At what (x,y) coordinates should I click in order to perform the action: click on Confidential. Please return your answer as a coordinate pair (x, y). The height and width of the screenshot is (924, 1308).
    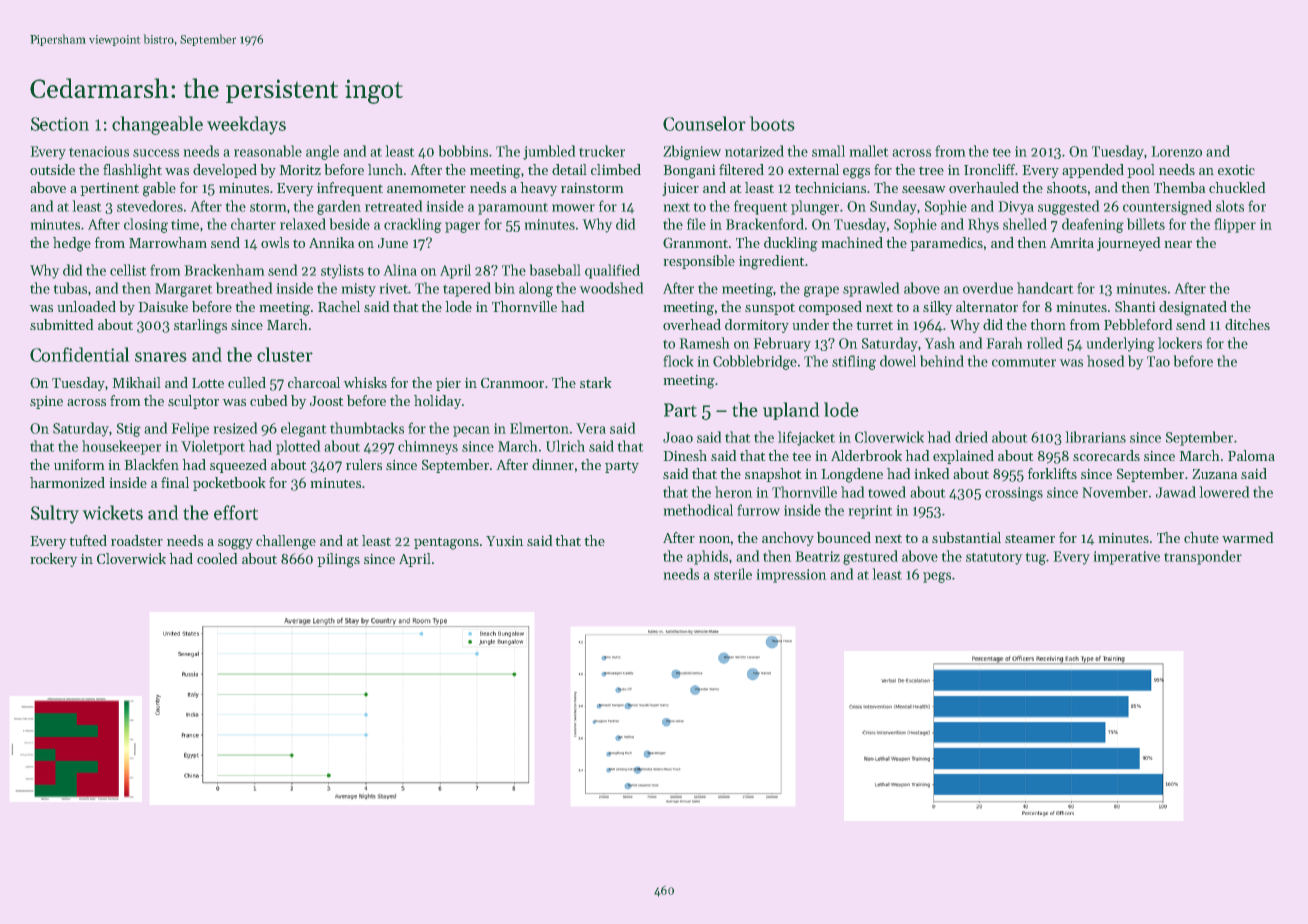
    Looking at the image, I should click on (80, 354).
